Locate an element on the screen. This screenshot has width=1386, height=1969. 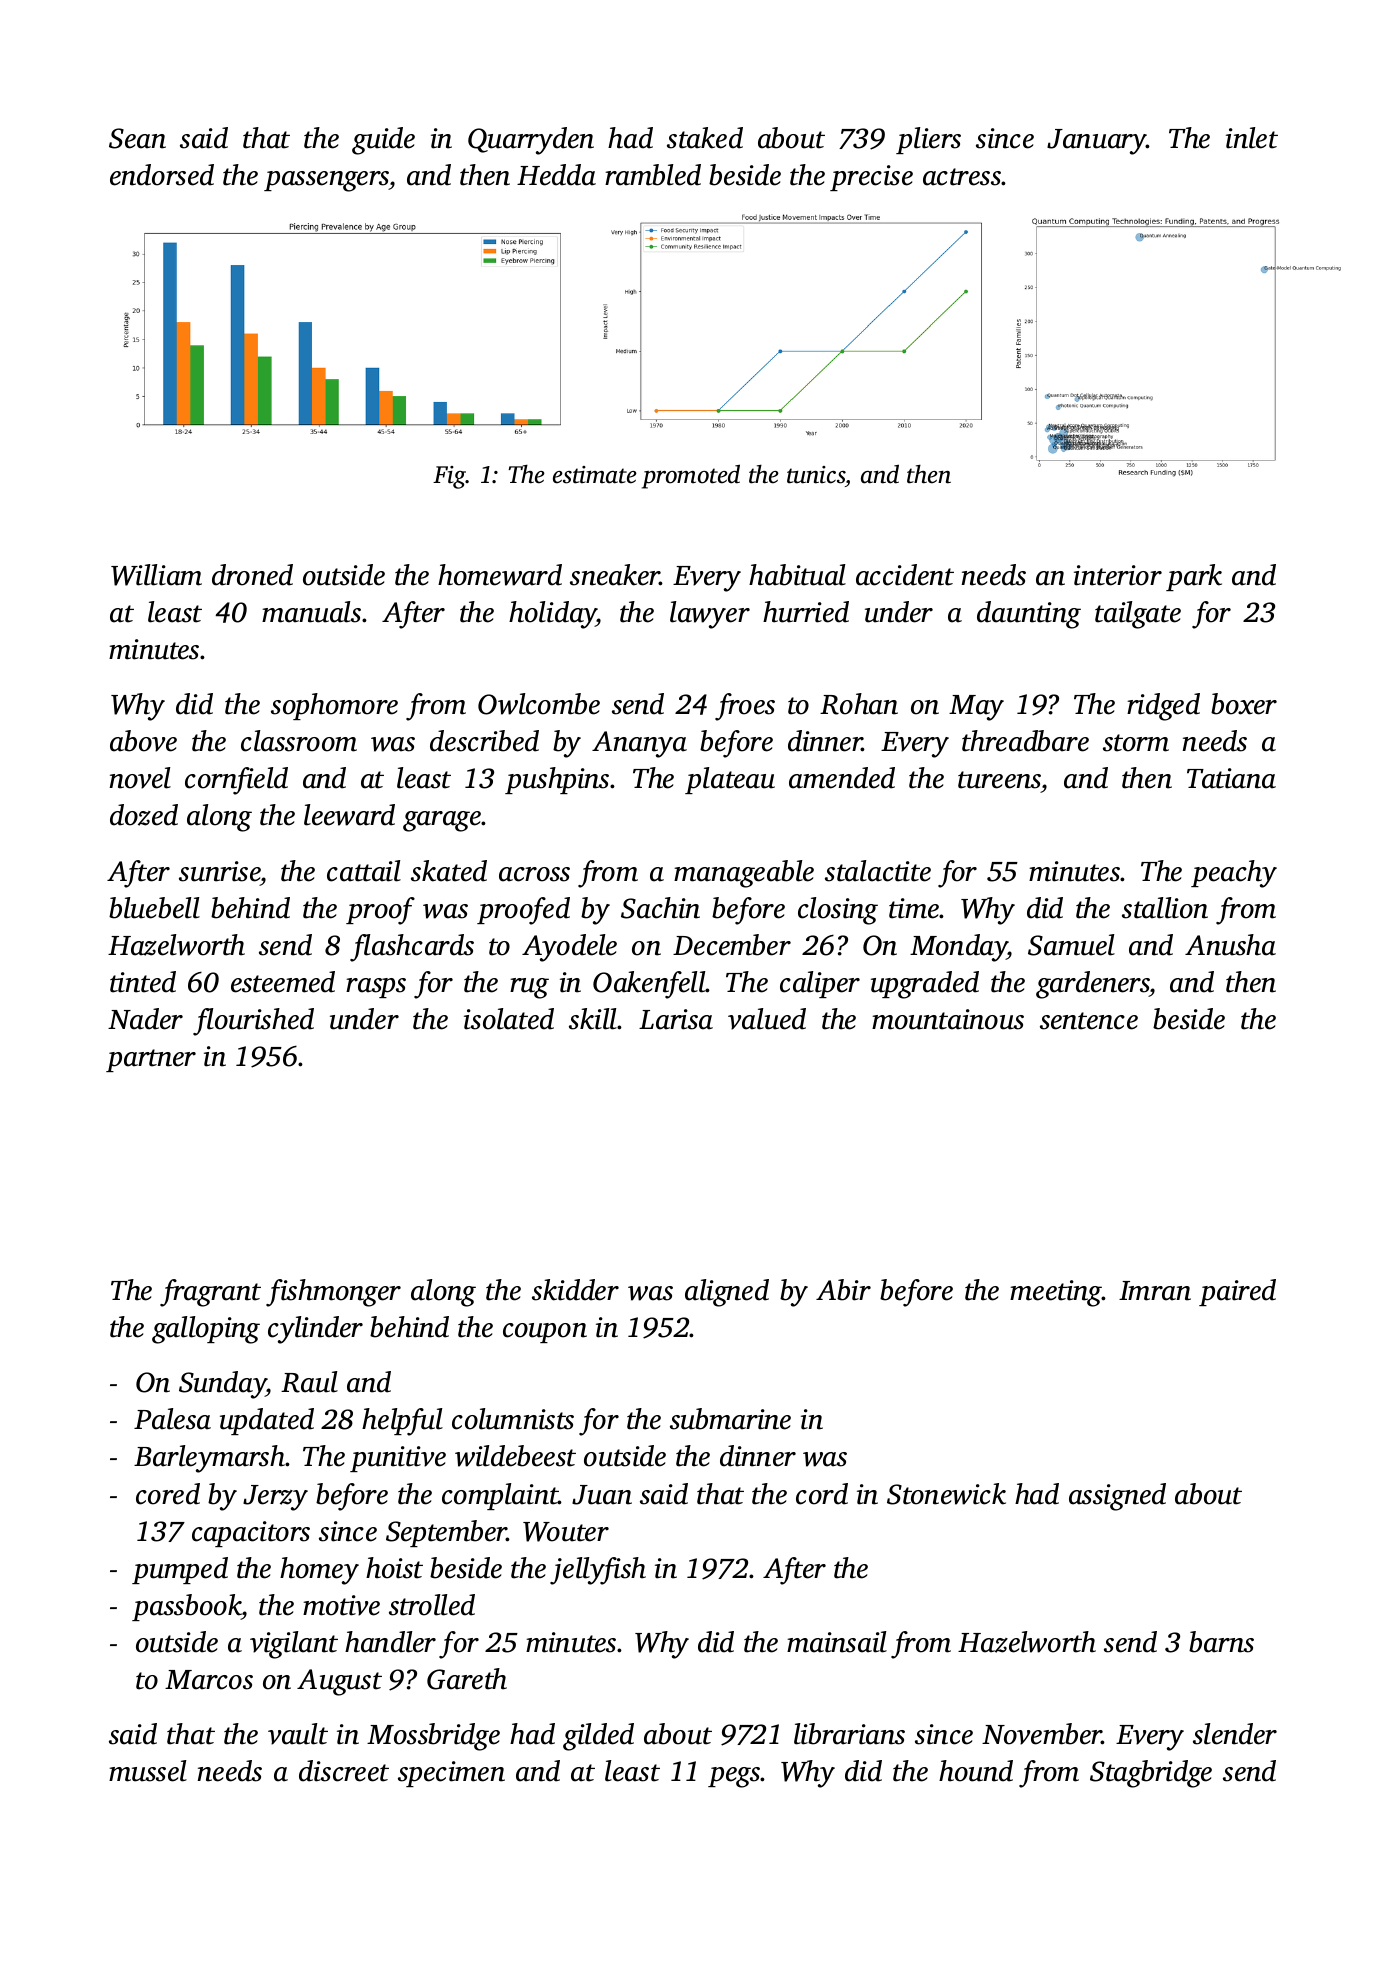
caliper is located at coordinates (820, 984).
